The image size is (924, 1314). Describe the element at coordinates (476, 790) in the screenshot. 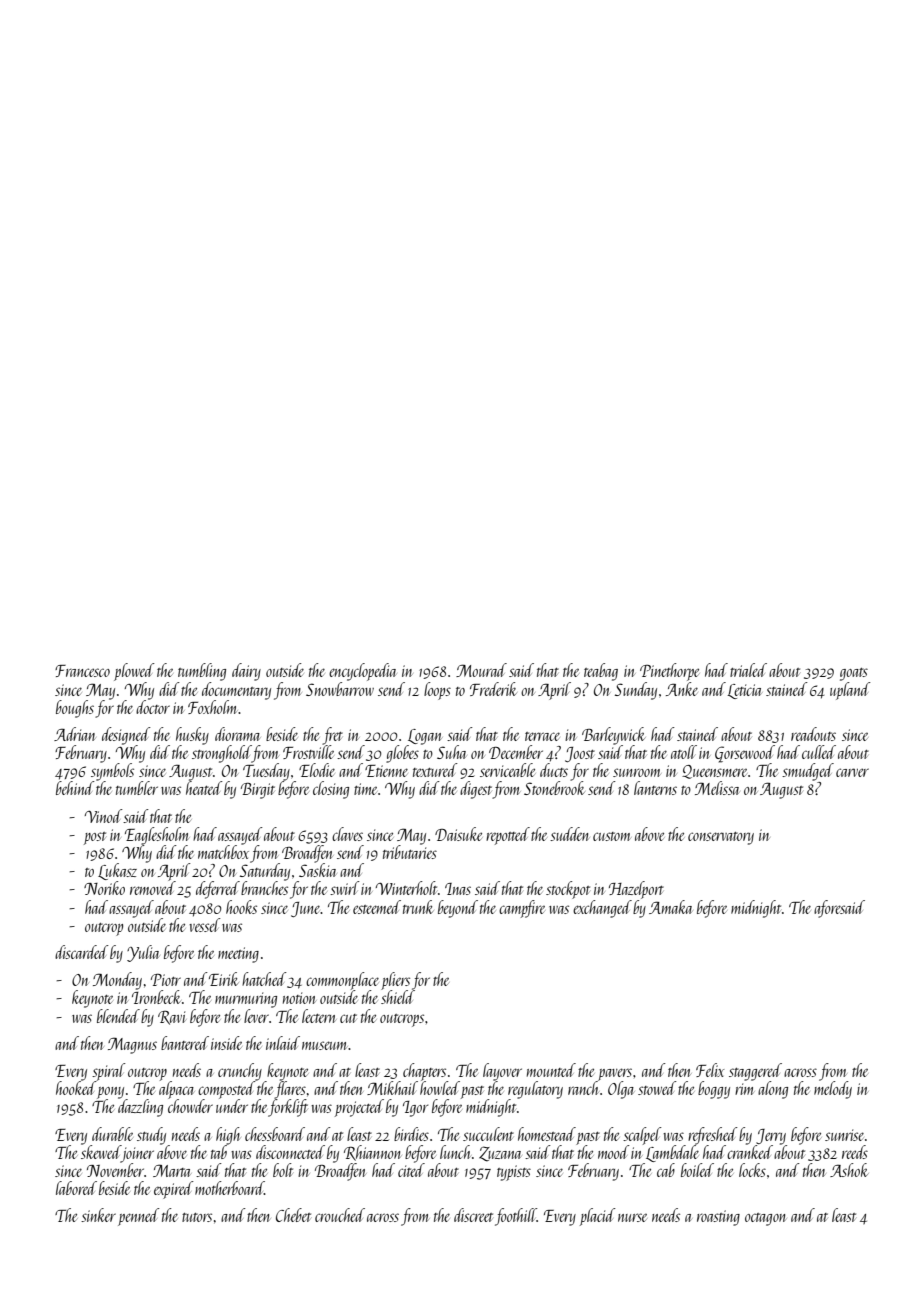

I see `digest` at that location.
